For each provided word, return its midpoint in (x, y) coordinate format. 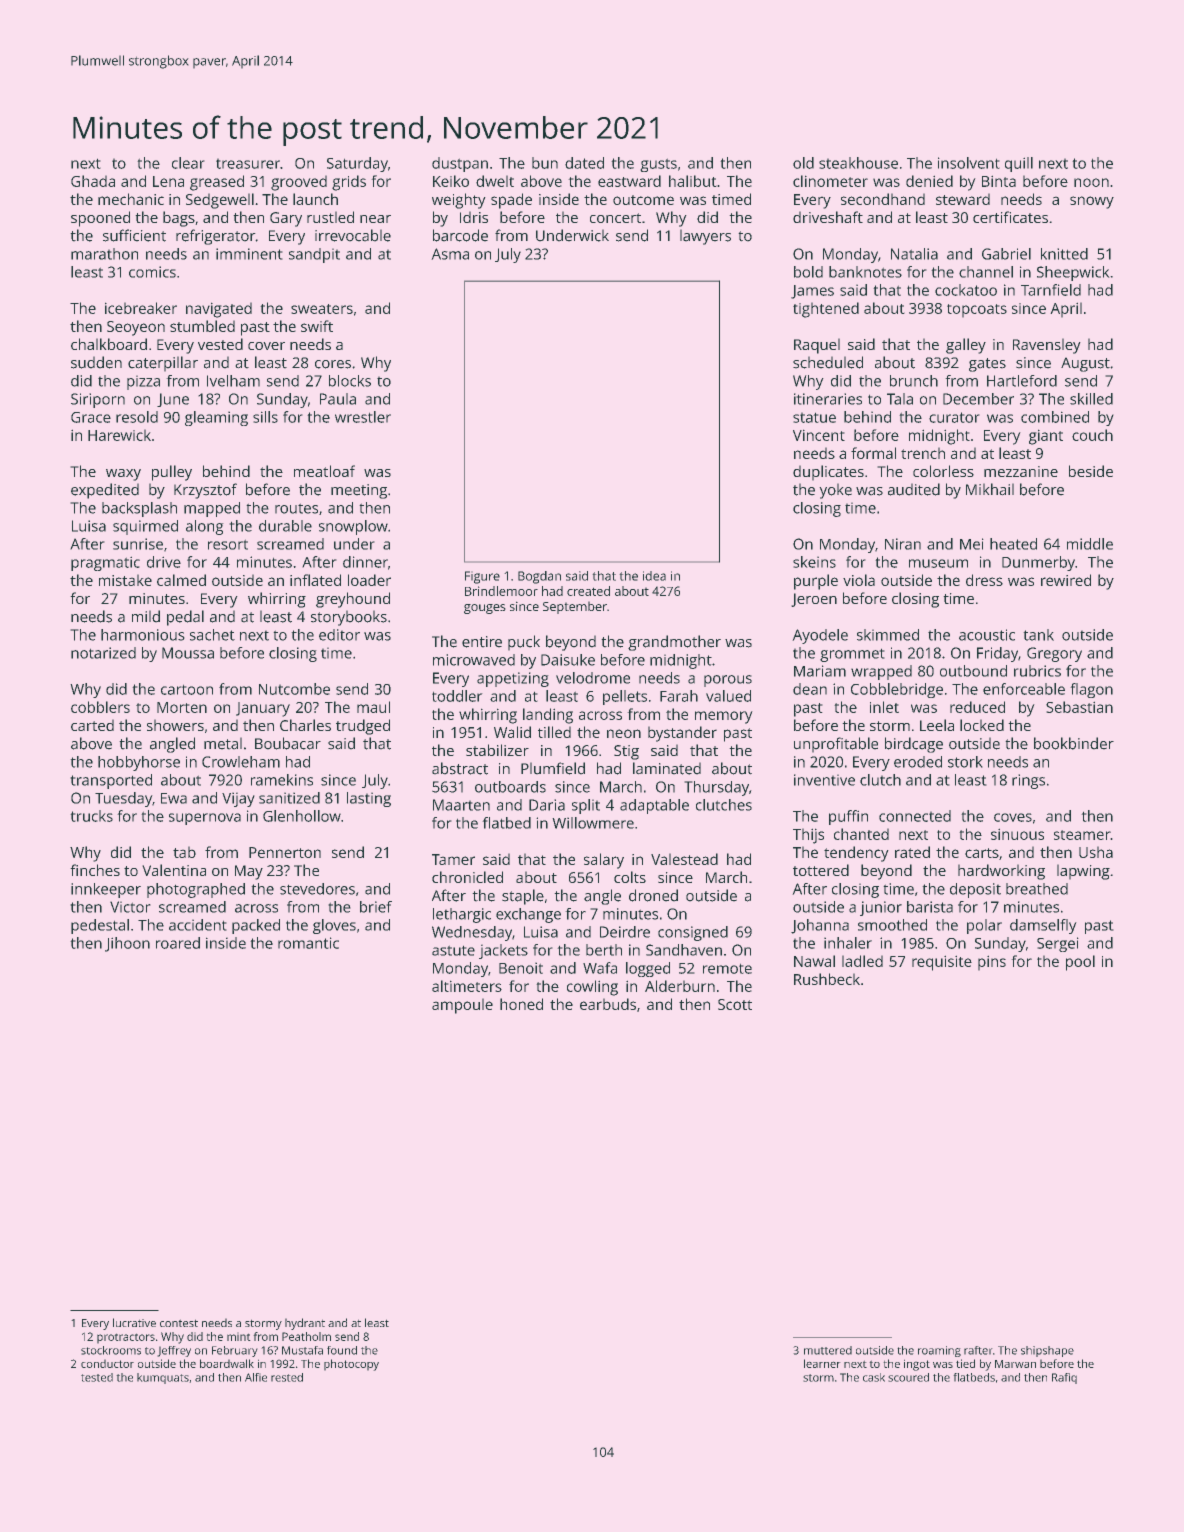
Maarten (461, 805)
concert (615, 218)
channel (986, 272)
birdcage (914, 745)
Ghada (93, 181)
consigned (693, 933)
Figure (482, 577)
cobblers (100, 707)
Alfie (256, 1377)
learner (822, 1363)
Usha (1096, 852)
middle (1090, 544)
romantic (308, 943)
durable (285, 526)
